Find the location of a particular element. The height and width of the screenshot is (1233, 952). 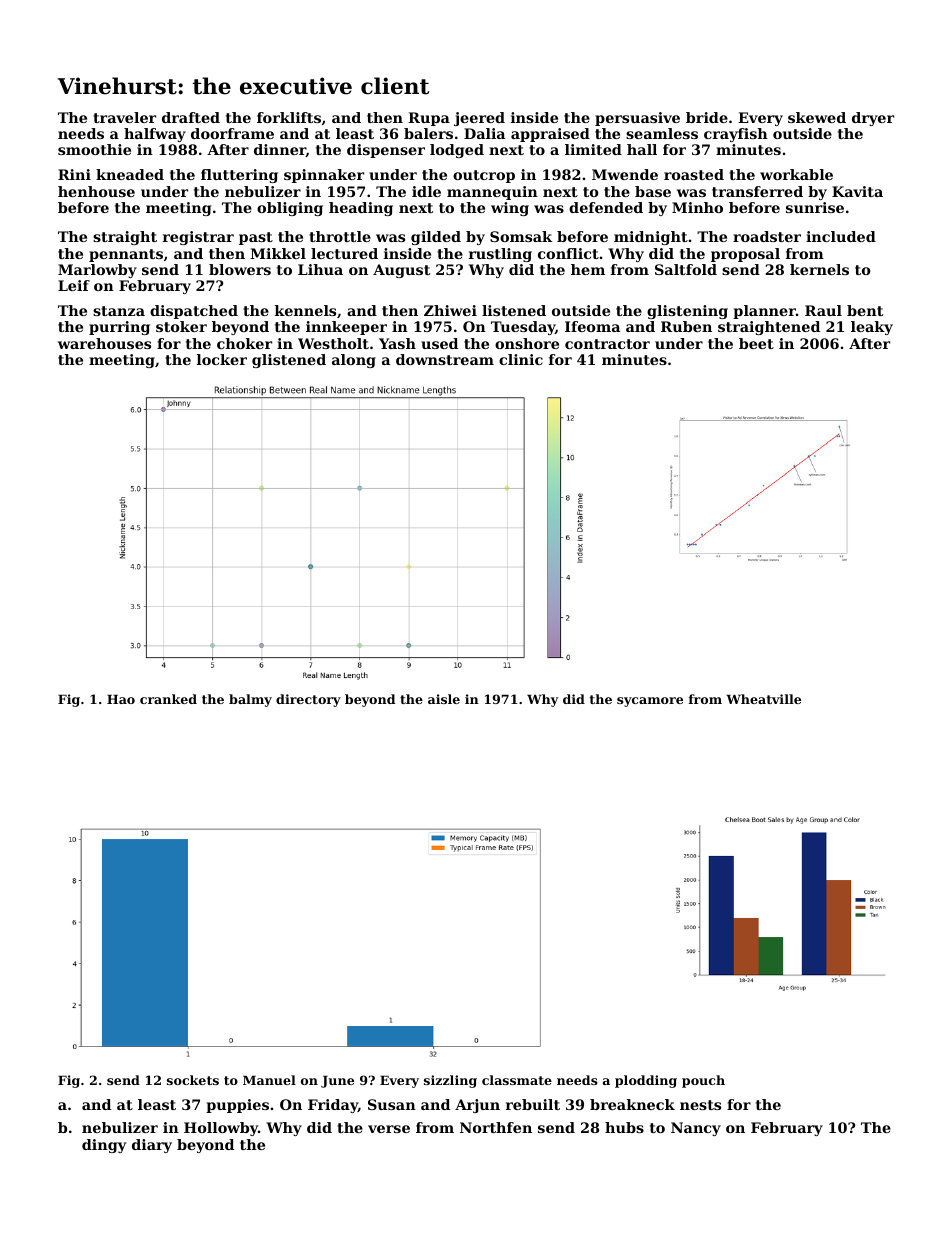

sycamore is located at coordinates (650, 702).
